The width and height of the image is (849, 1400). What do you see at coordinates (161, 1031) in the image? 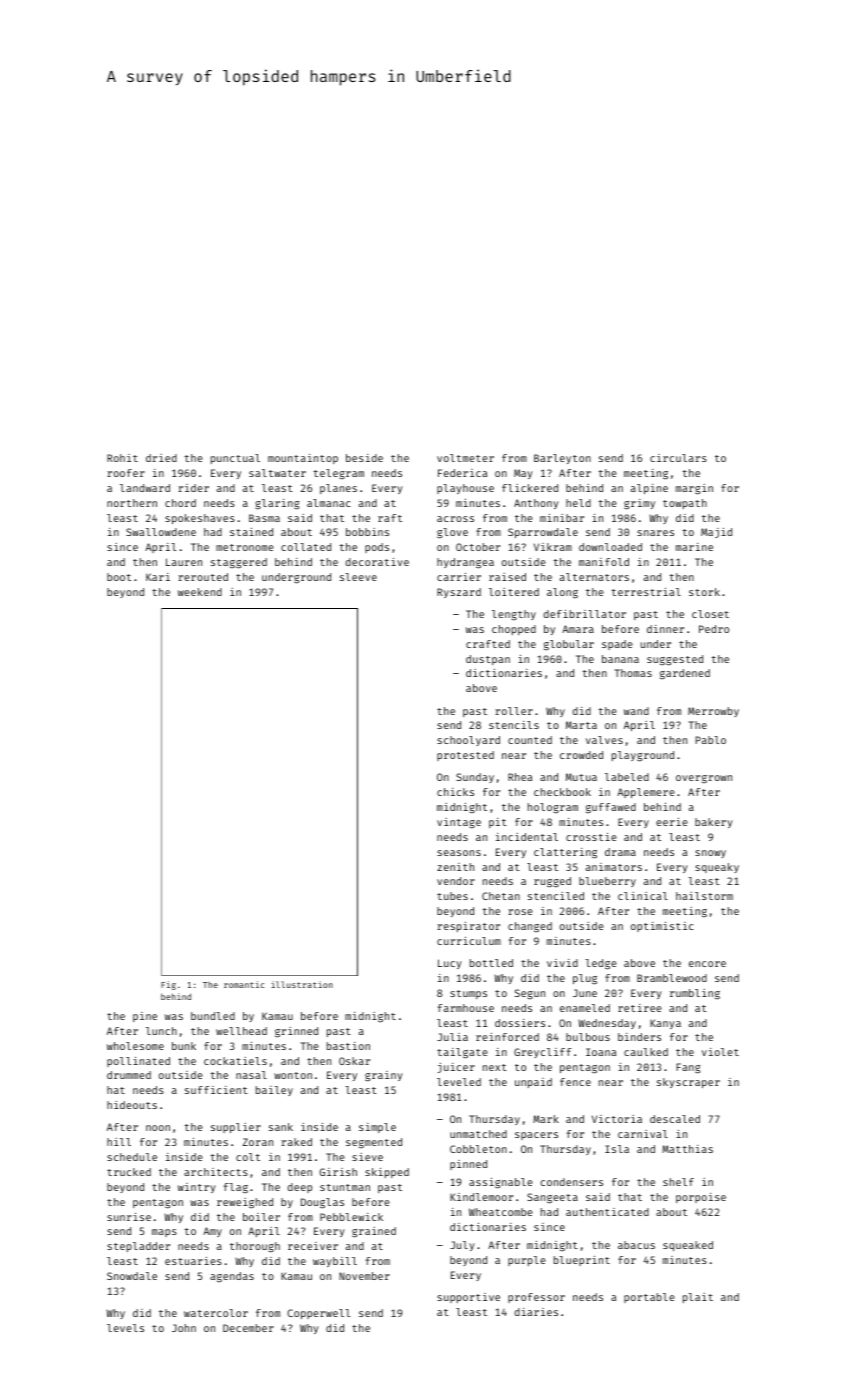
I see `lunch` at bounding box center [161, 1031].
